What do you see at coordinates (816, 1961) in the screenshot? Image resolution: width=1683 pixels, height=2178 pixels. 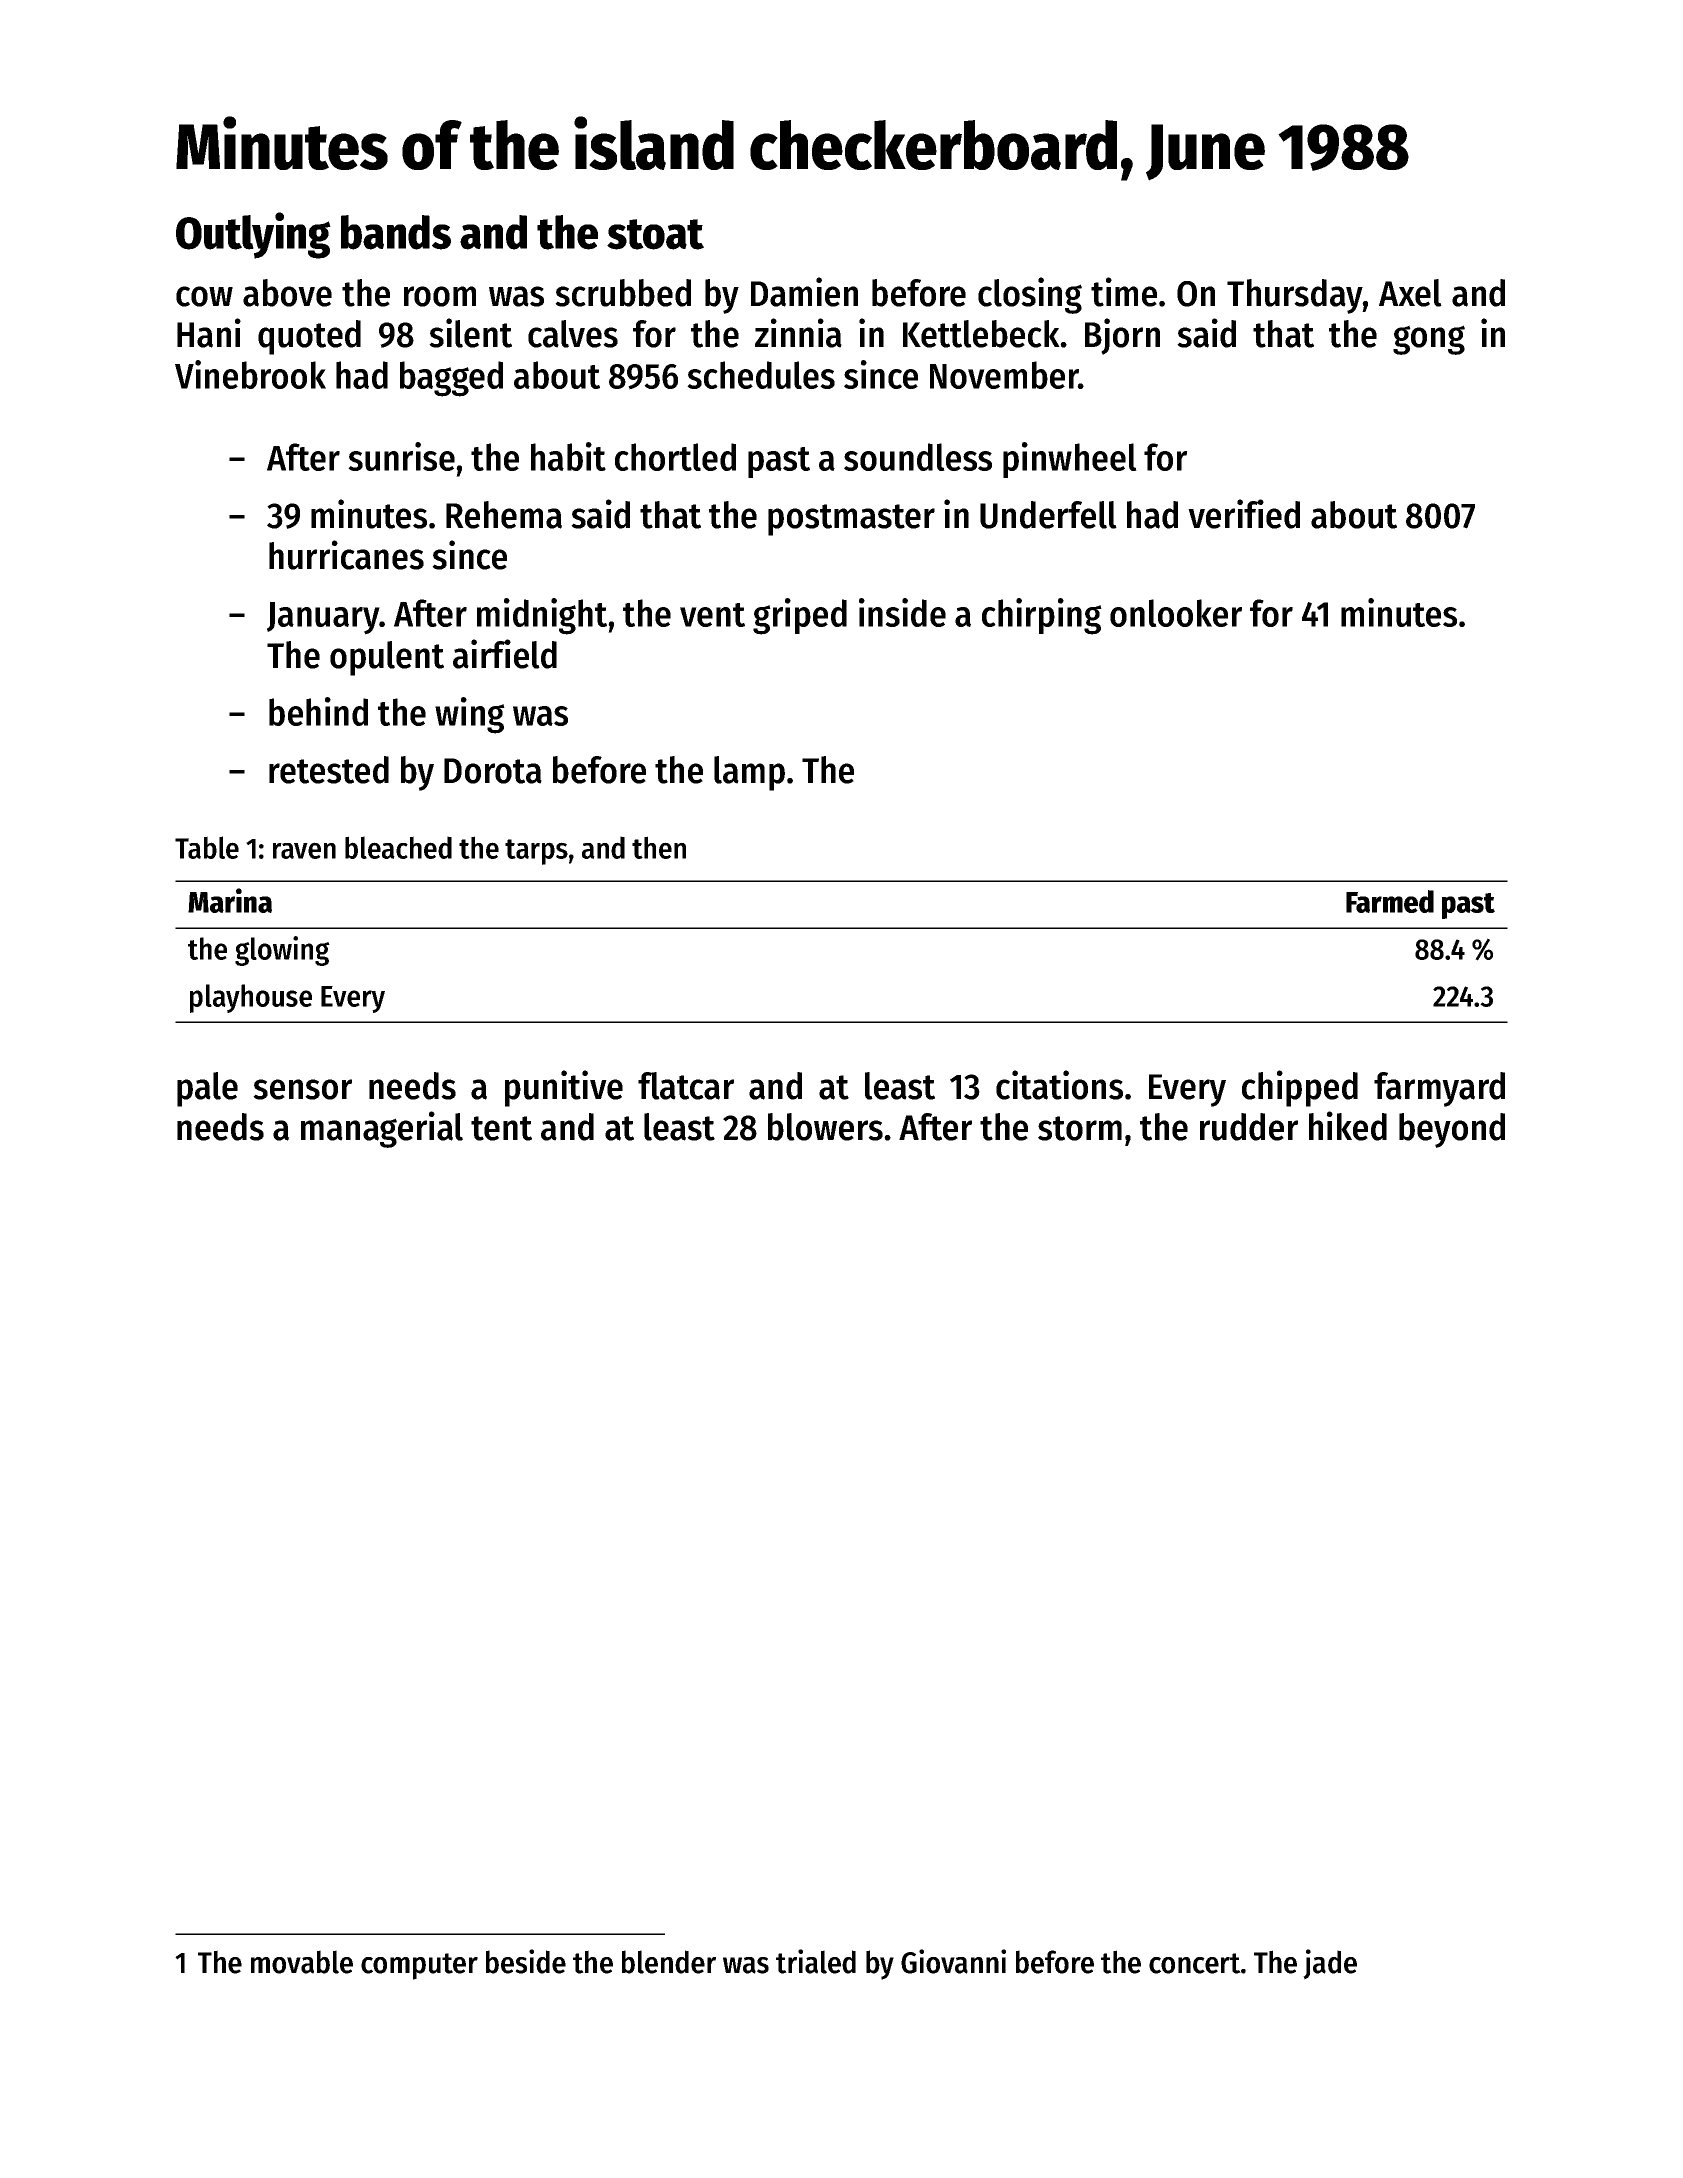 I see `trialed` at bounding box center [816, 1961].
